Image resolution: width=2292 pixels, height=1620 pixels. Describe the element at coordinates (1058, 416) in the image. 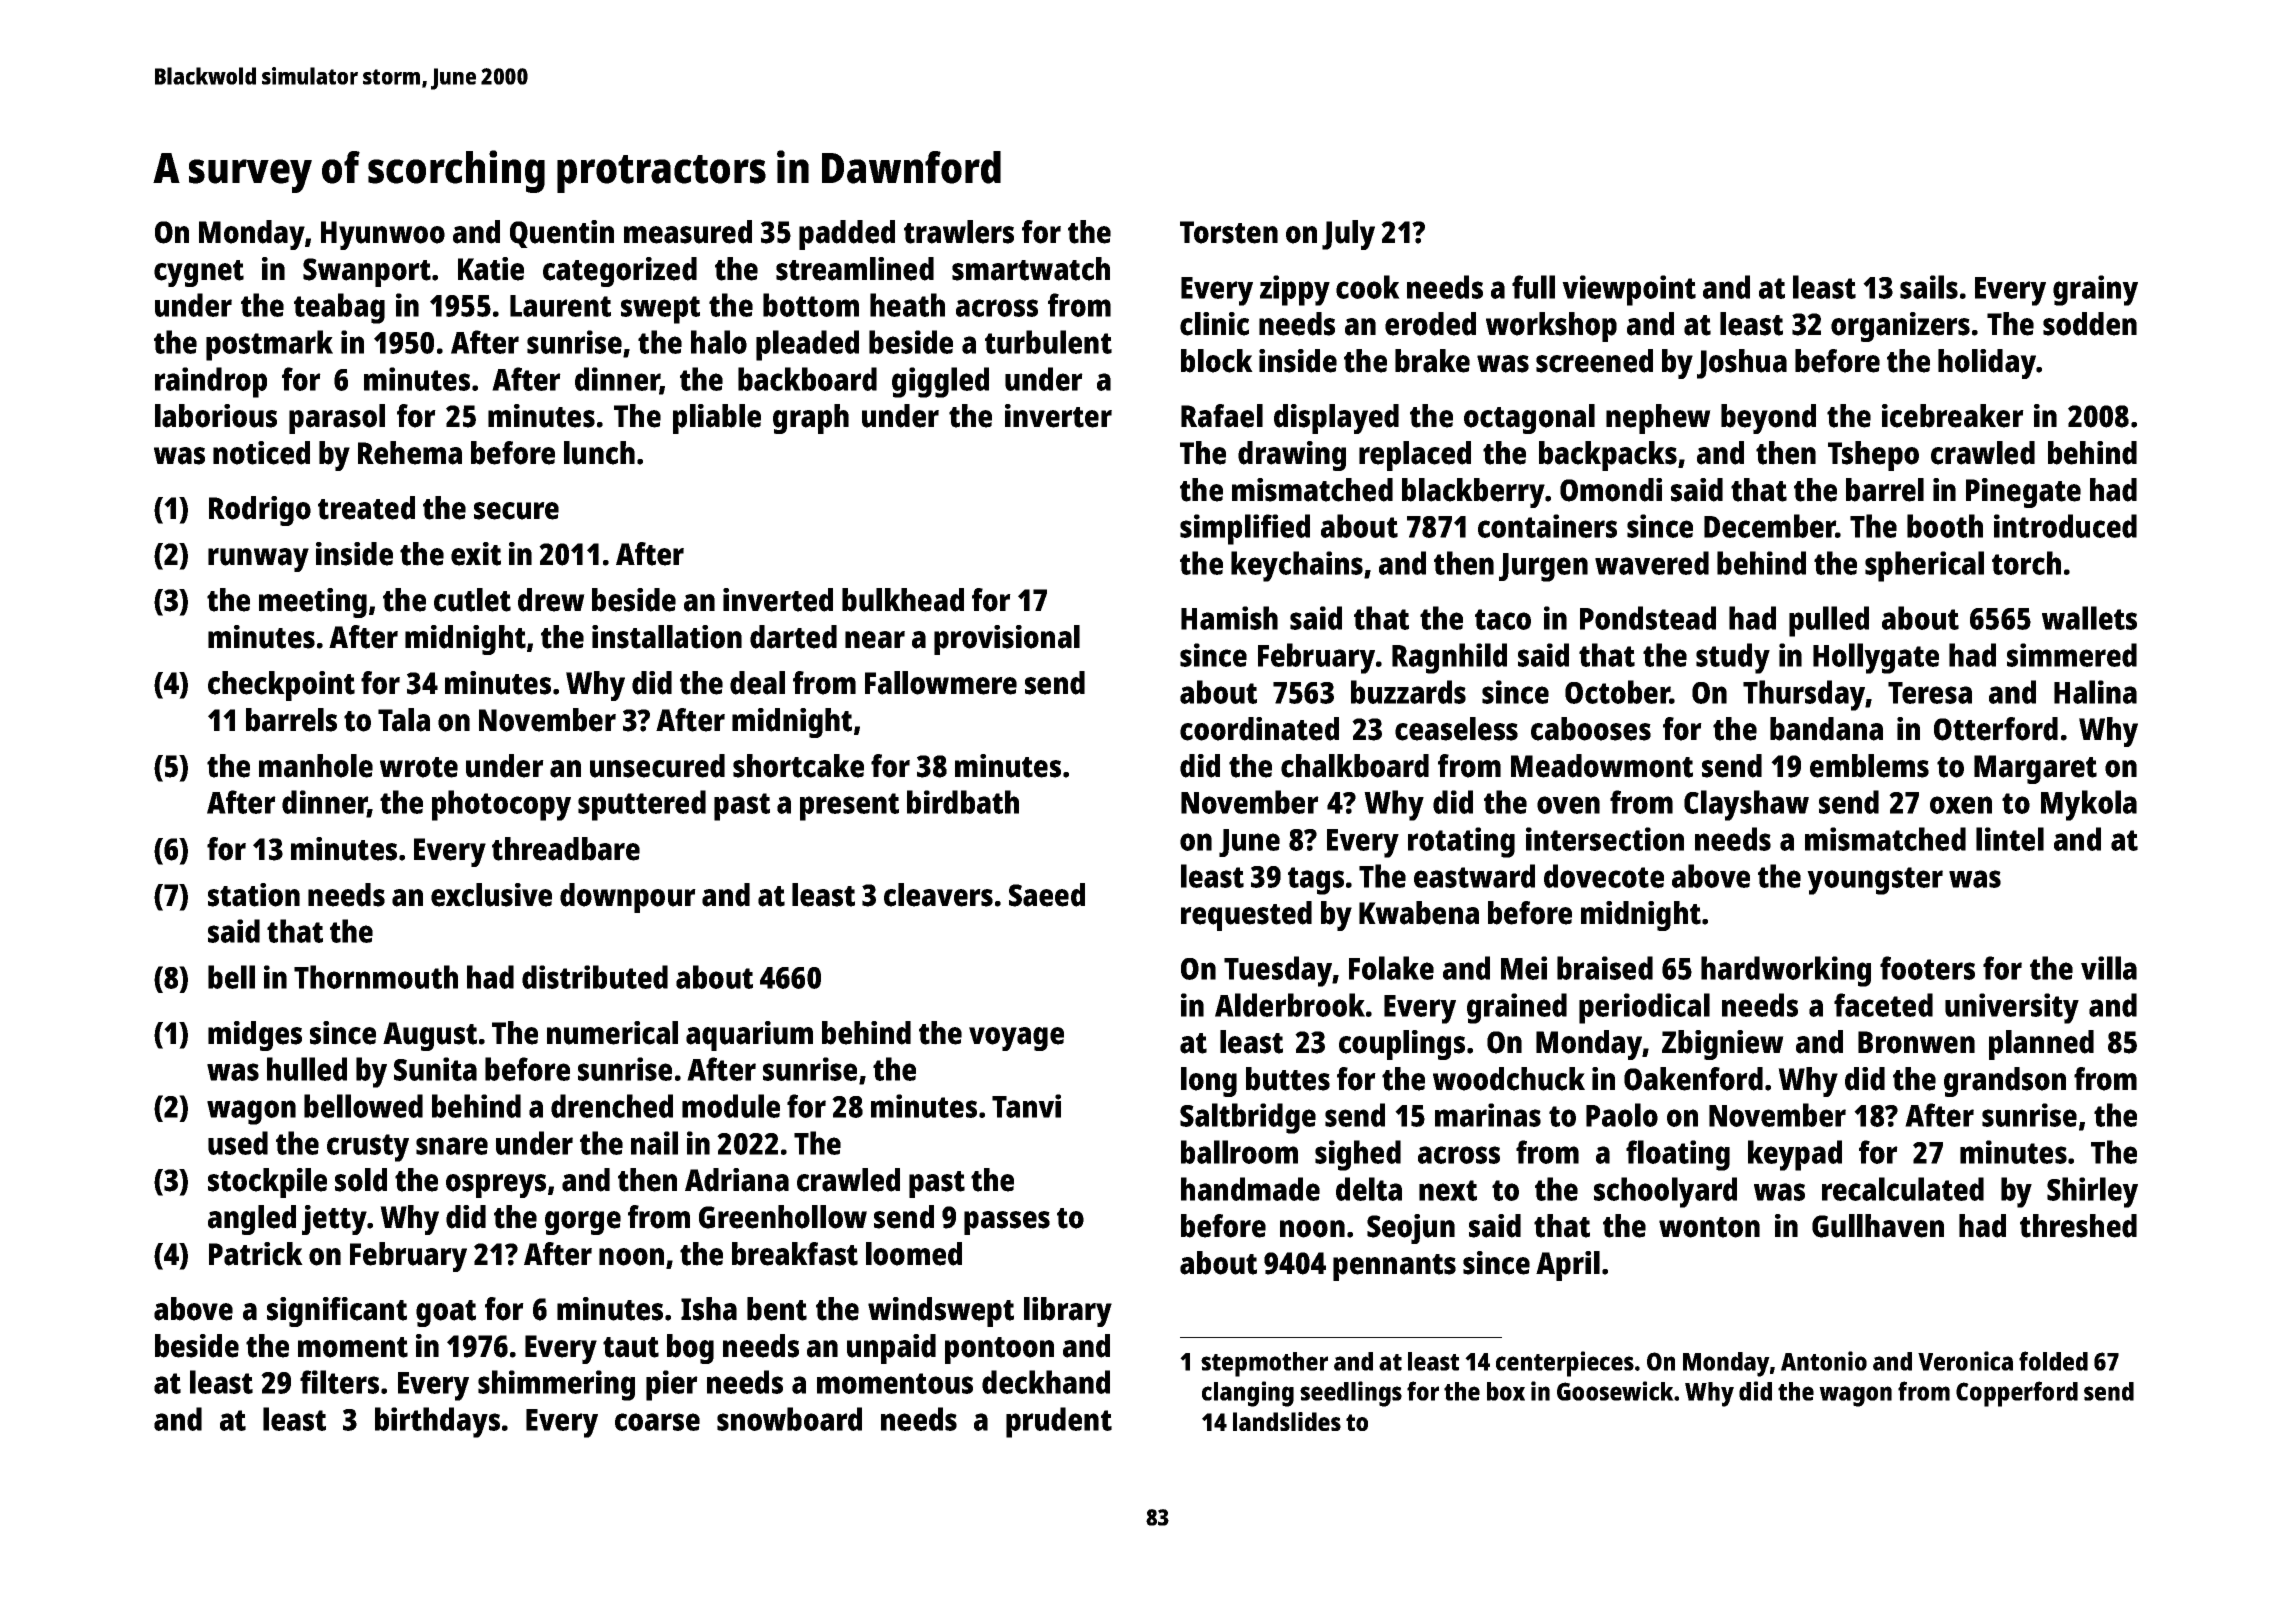

I see `inverter` at that location.
